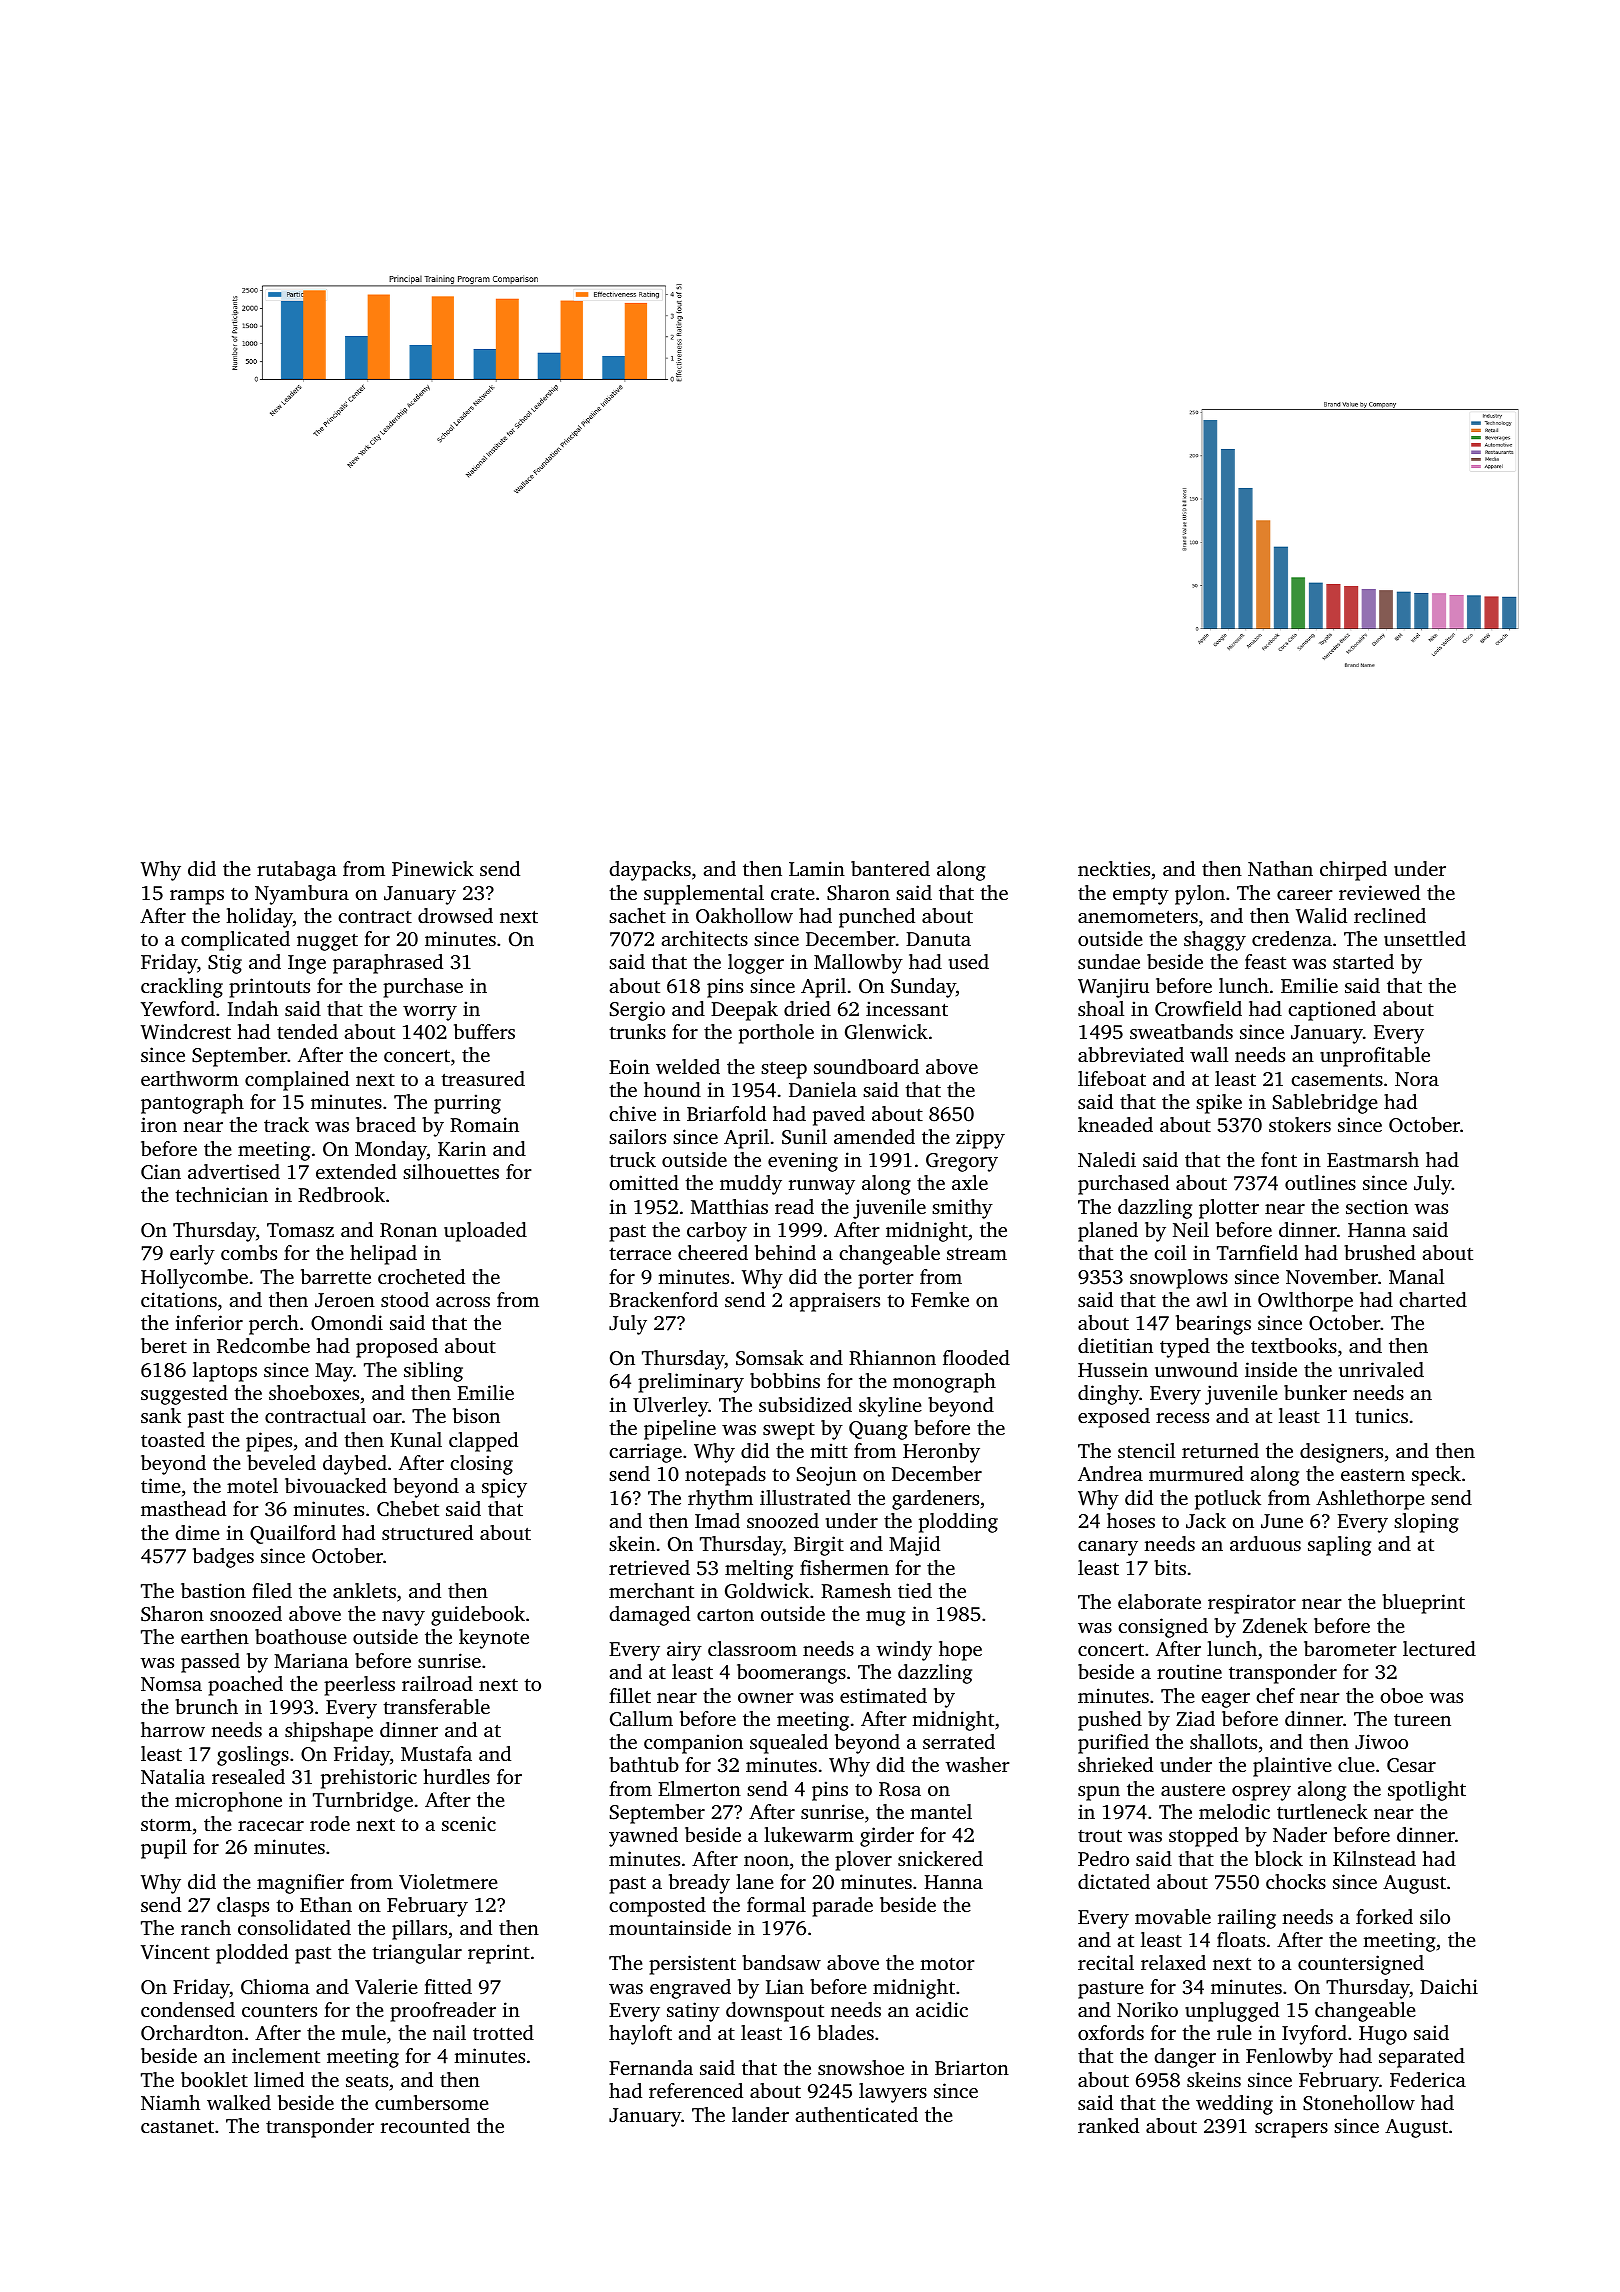 This screenshot has height=2292, width=1620. I want to click on Tarnfield, so click(1257, 1252).
